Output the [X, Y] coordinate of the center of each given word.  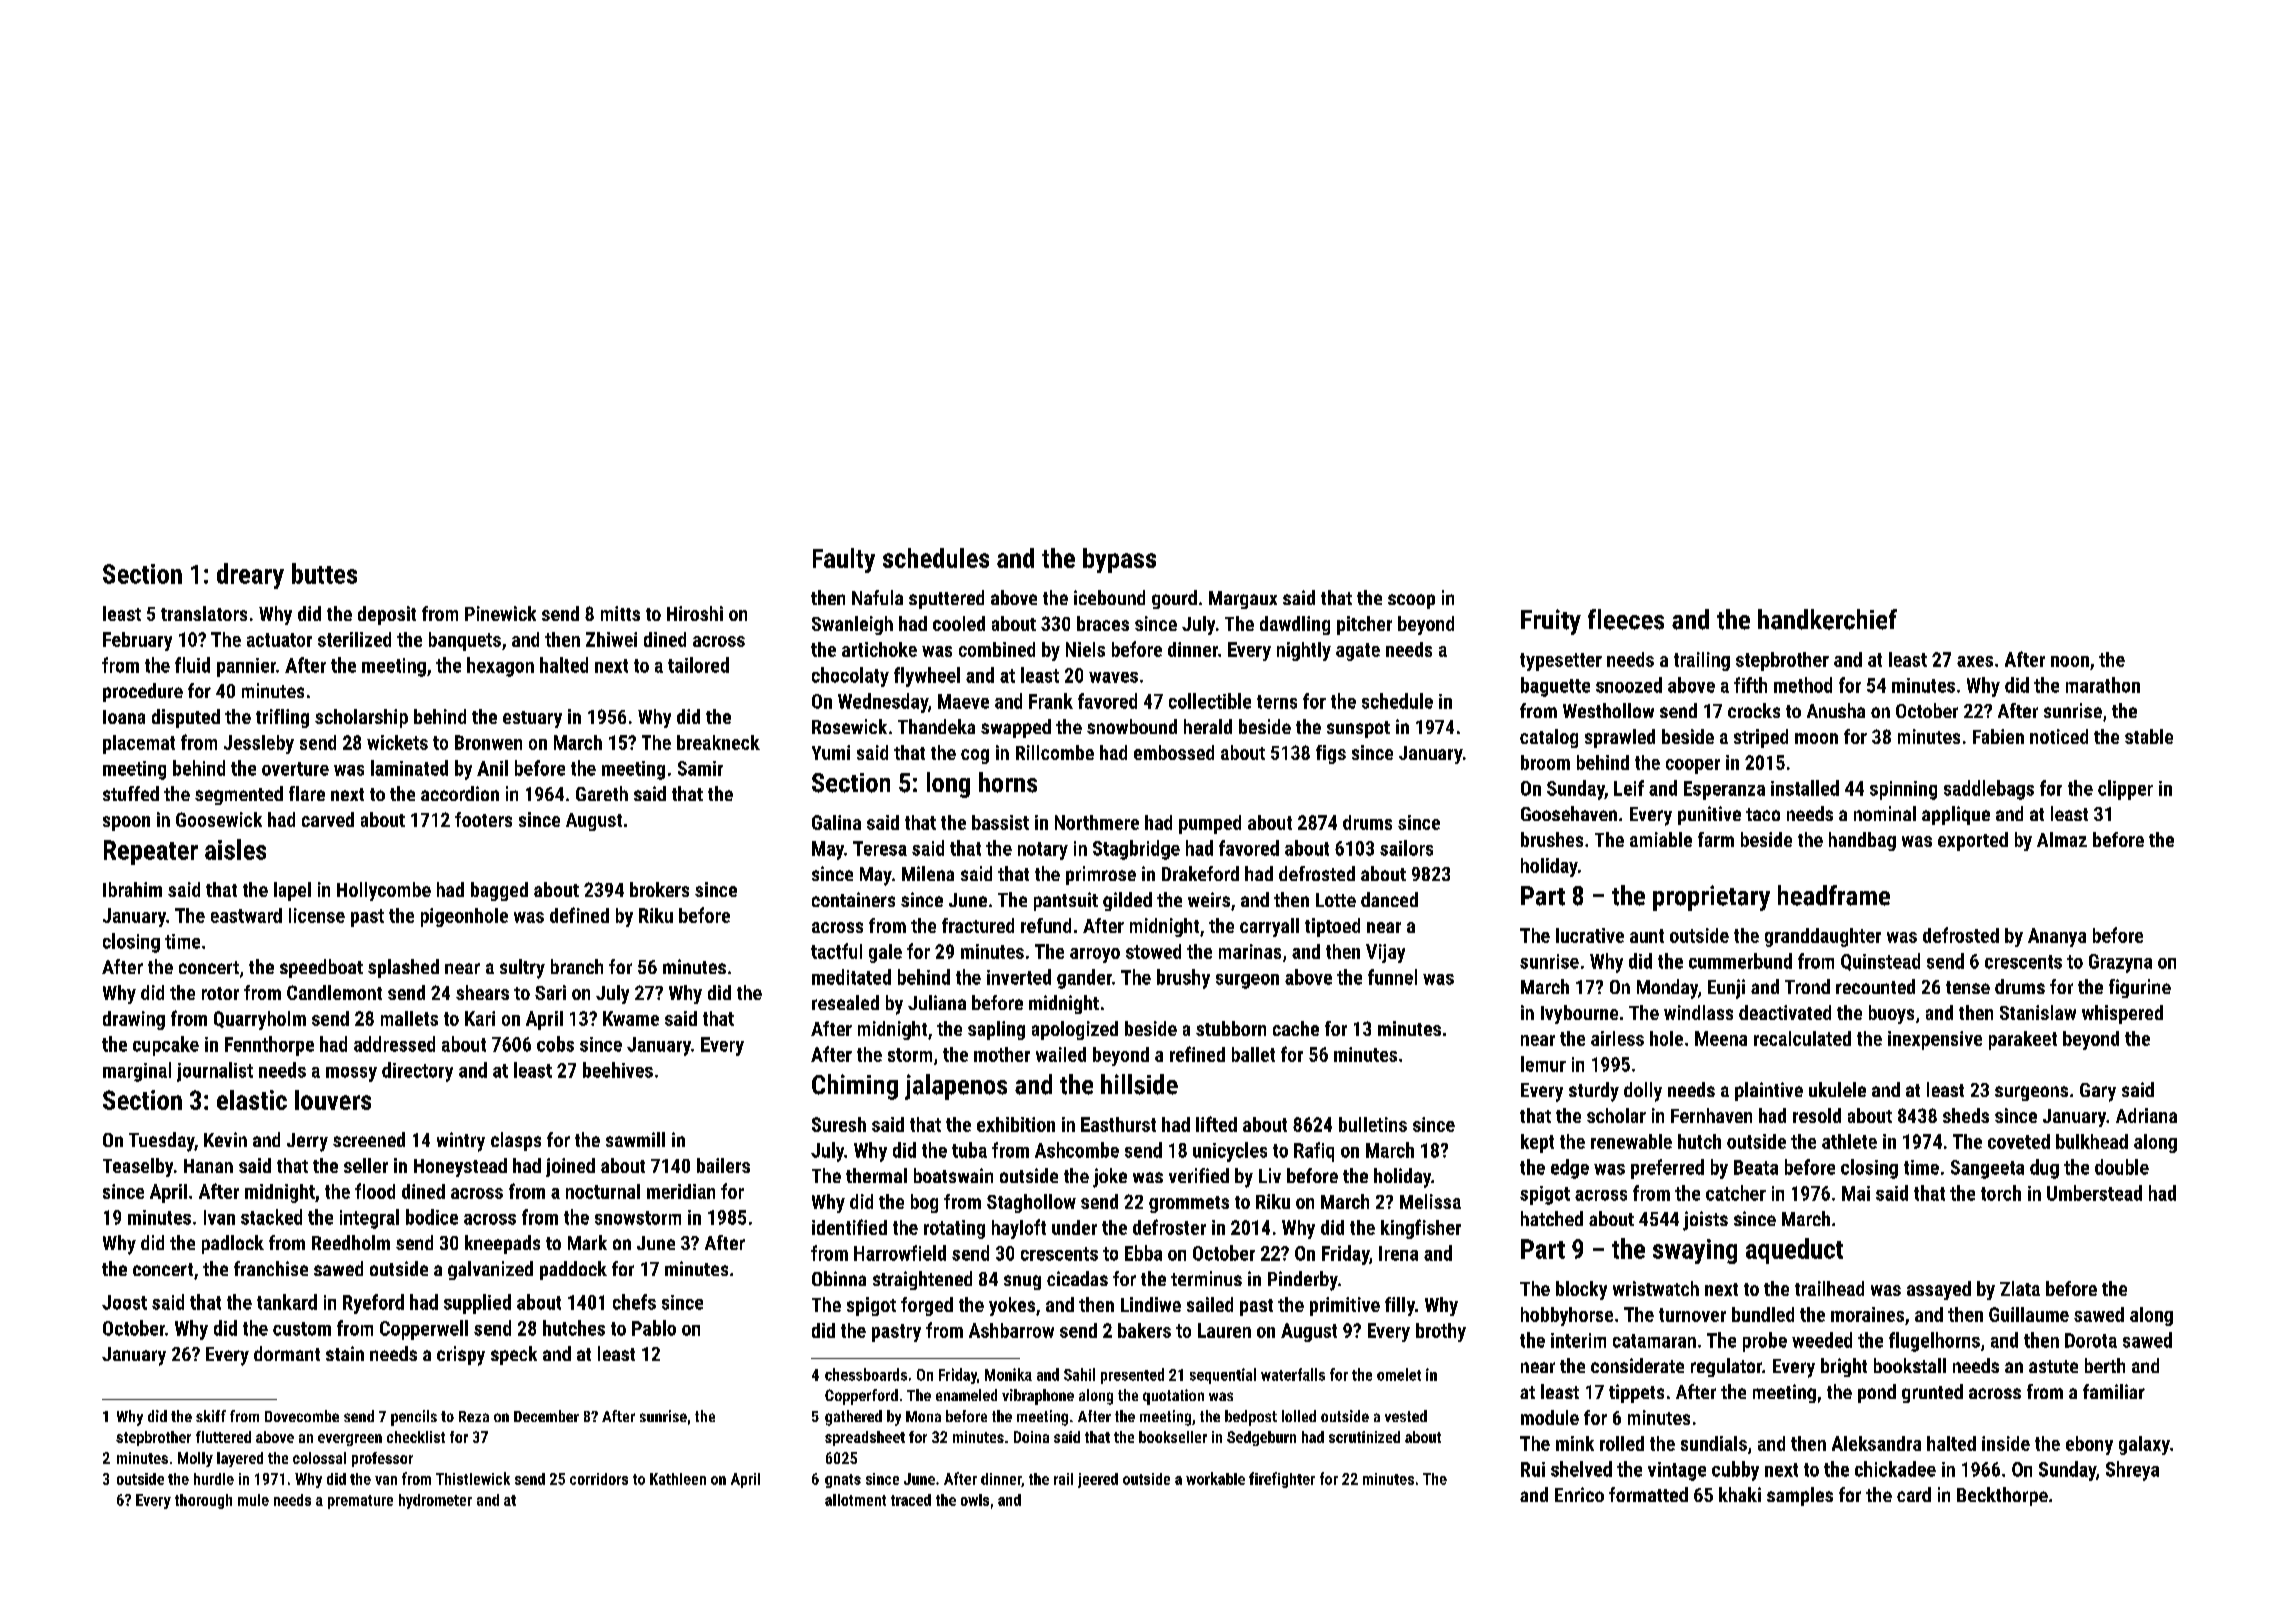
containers [853, 899]
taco [1763, 814]
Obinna [839, 1278]
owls [975, 1500]
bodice [432, 1217]
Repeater [151, 852]
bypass [1119, 560]
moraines [1867, 1314]
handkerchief [1827, 619]
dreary [250, 576]
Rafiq [1314, 1152]
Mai [1856, 1193]
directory [417, 1072]
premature [360, 1502]
